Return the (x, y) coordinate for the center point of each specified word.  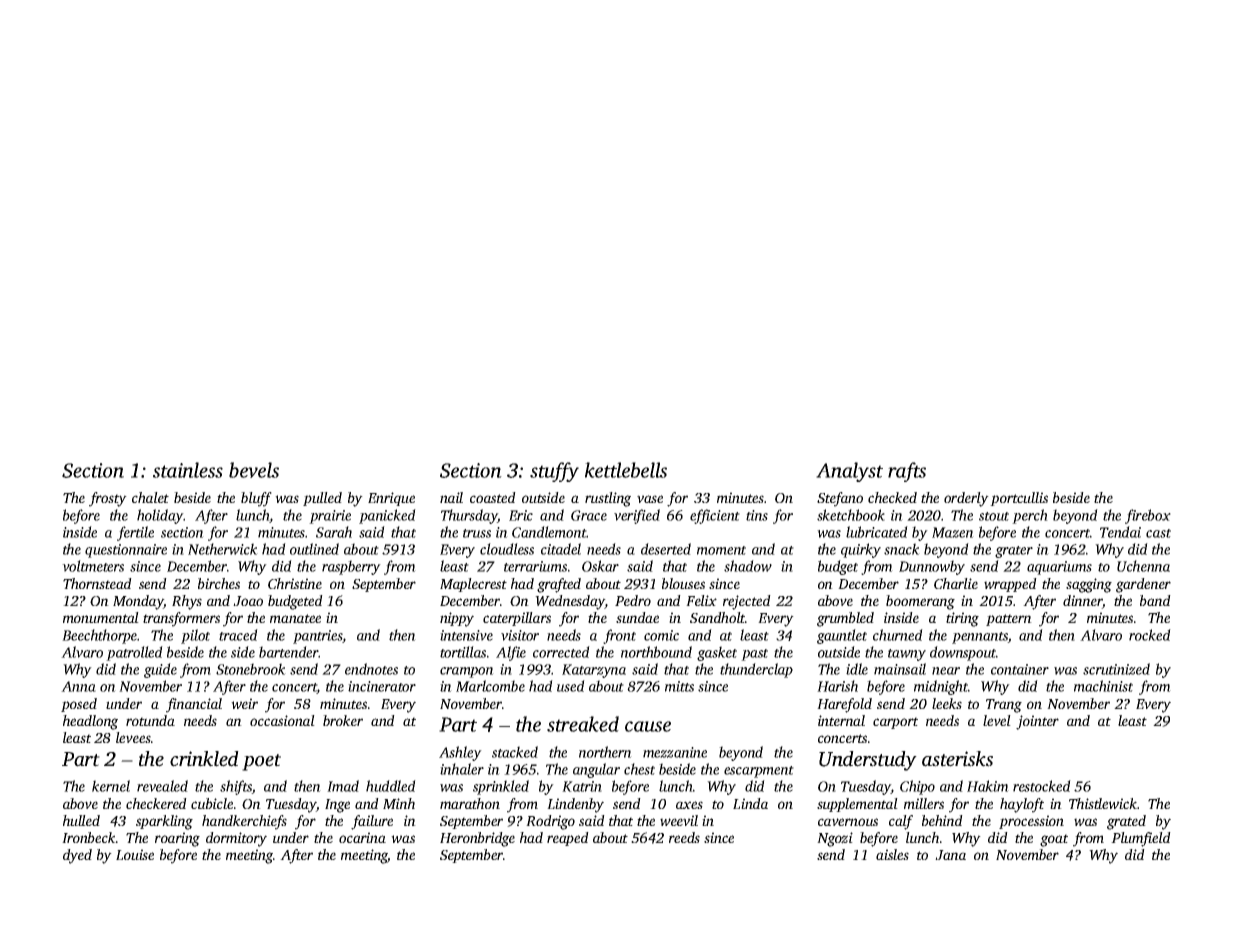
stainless (188, 470)
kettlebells (626, 470)
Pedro (633, 600)
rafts (907, 472)
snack (902, 549)
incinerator (382, 686)
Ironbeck (89, 837)
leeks (947, 703)
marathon (470, 803)
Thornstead (97, 583)
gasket (717, 653)
